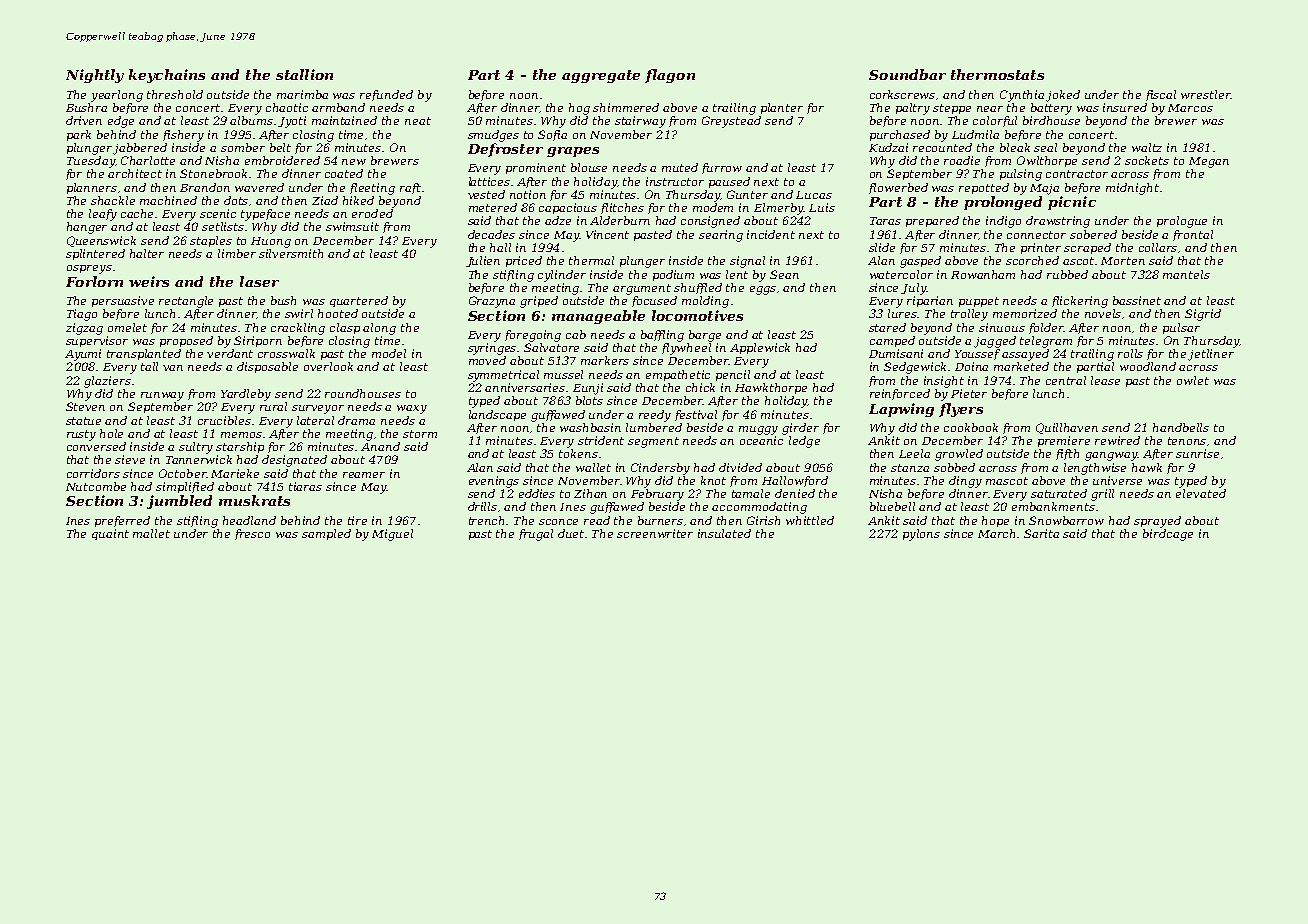 This screenshot has width=1308, height=924. I want to click on Marcos, so click(1190, 108).
